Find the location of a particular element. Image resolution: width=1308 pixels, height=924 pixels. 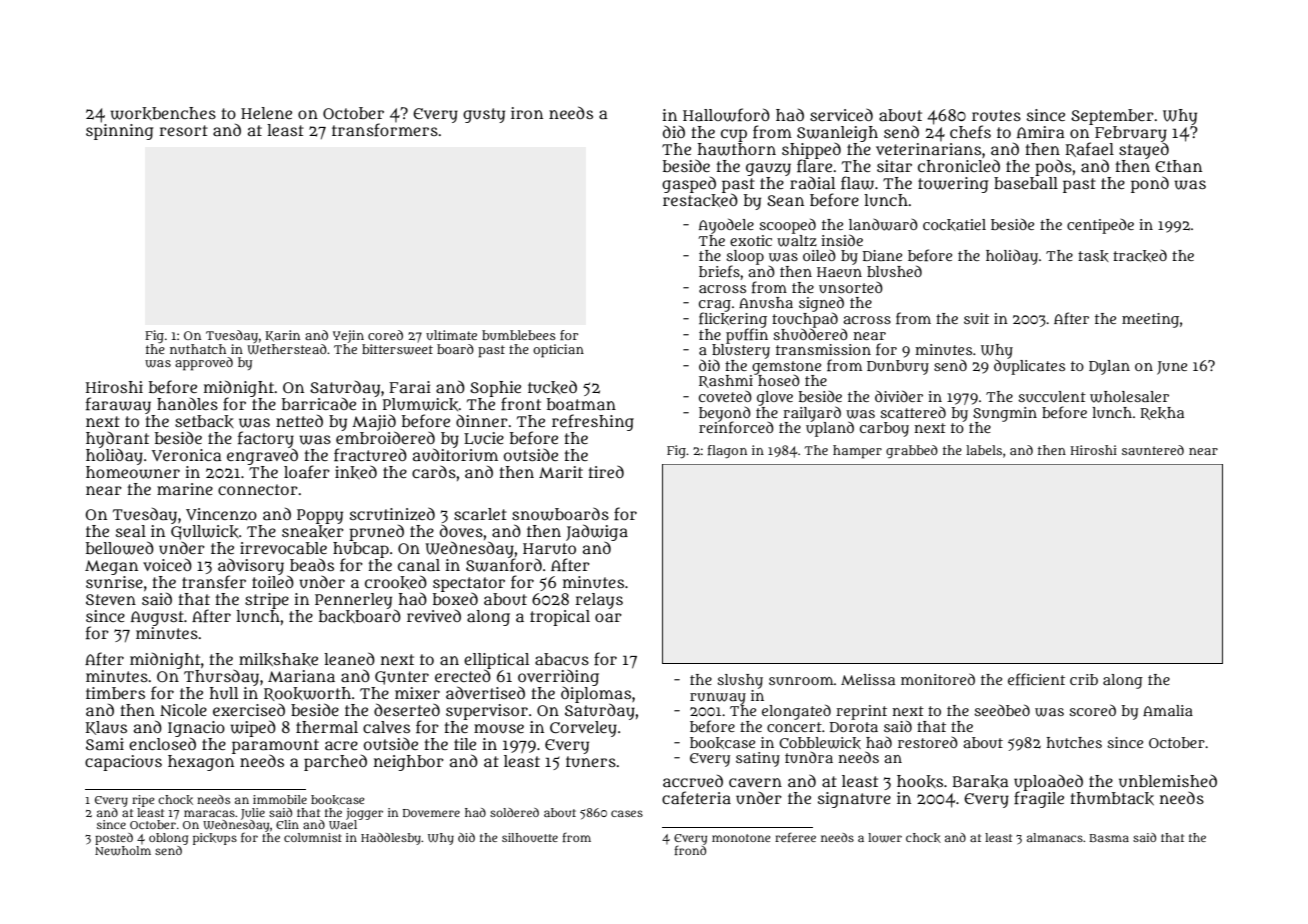

Haddlesby is located at coordinates (391, 839).
